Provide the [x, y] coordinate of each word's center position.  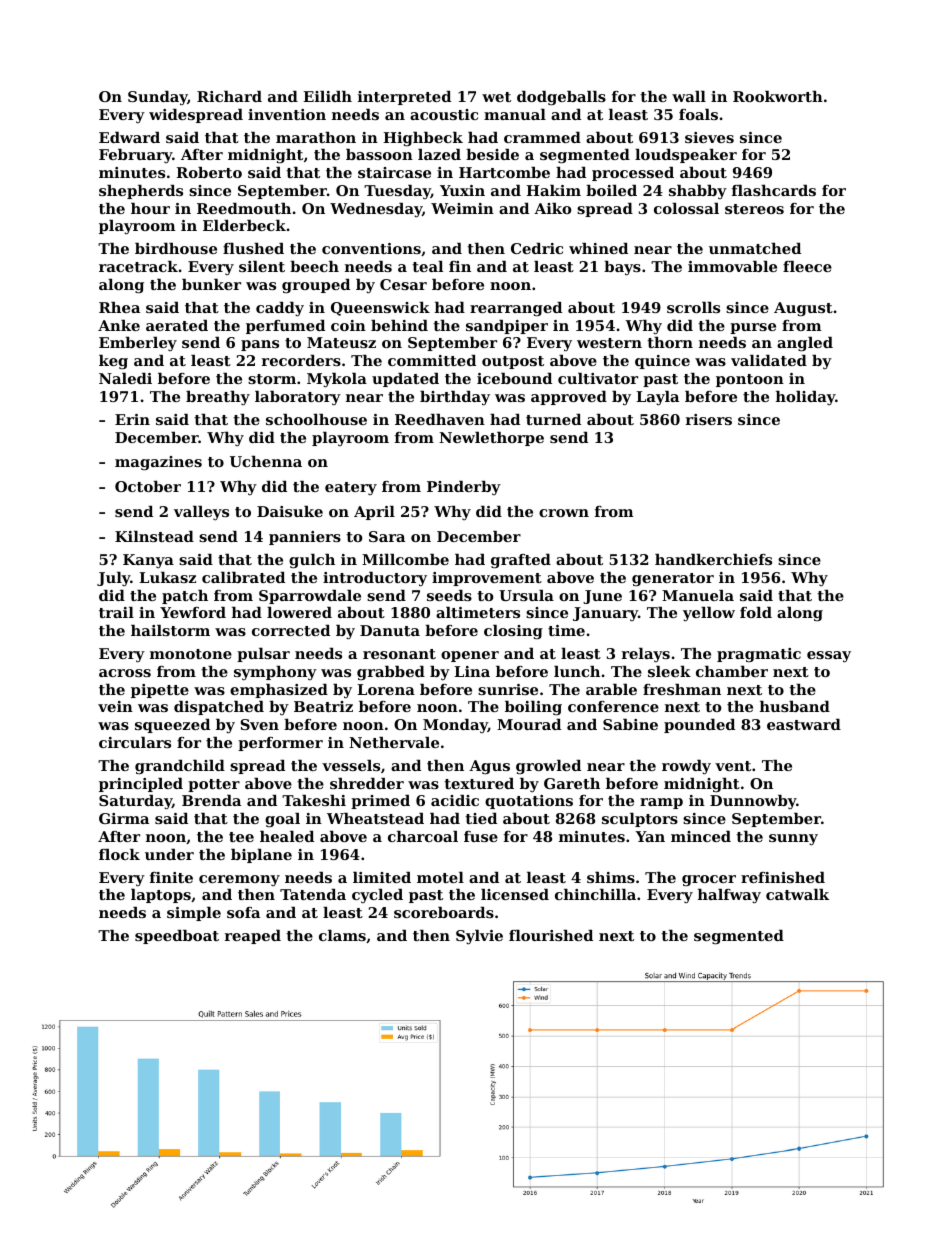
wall [689, 96]
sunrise [508, 689]
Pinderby [464, 488]
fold [756, 612]
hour [150, 208]
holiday [805, 398]
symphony [275, 673]
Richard [229, 96]
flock [119, 854]
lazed [439, 154]
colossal [686, 208]
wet [496, 97]
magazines [158, 463]
